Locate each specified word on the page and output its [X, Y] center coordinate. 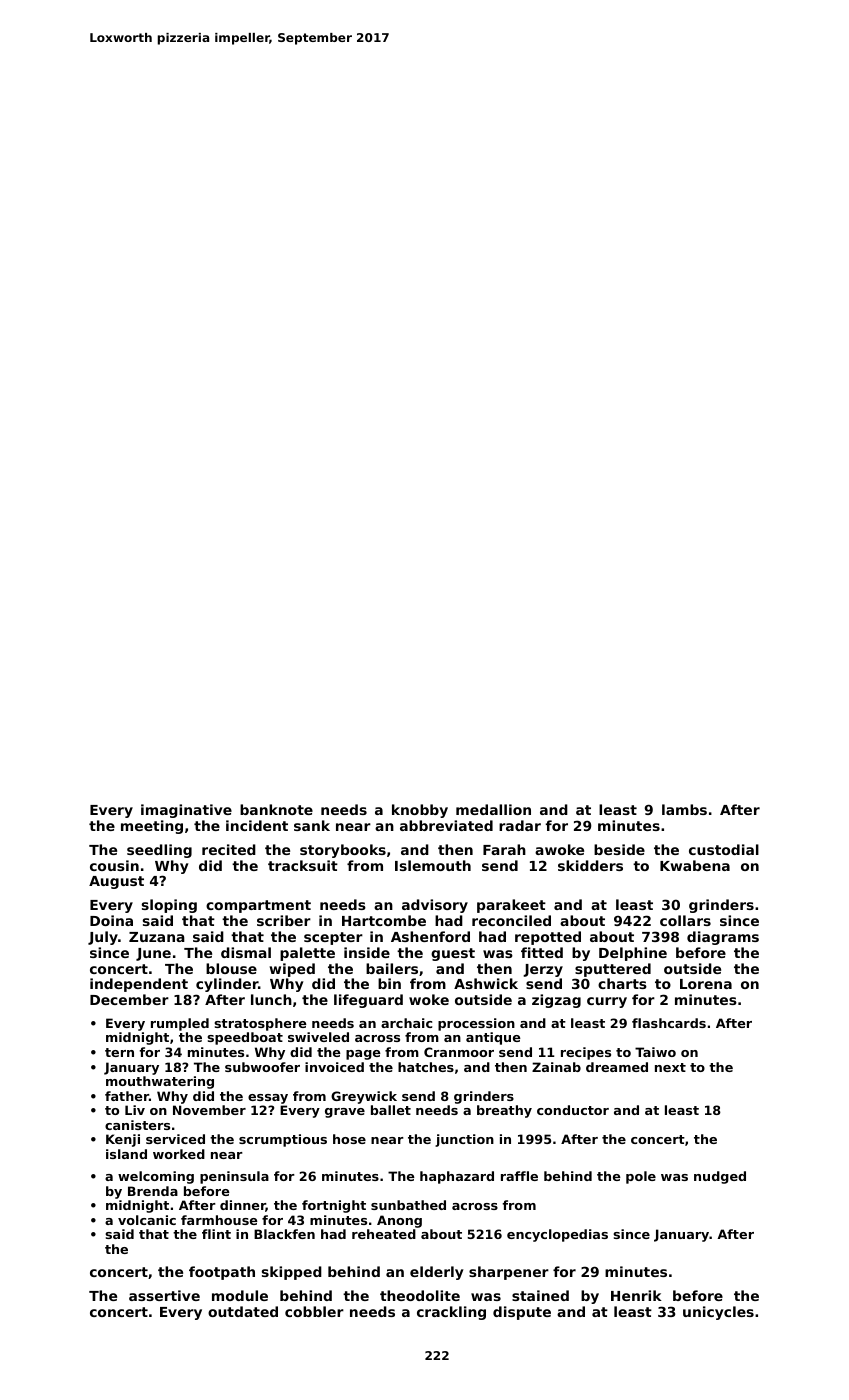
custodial [724, 849]
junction [464, 1140]
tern [119, 1052]
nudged [720, 1177]
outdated [243, 1311]
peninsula [234, 1177]
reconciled [511, 920]
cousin [114, 865]
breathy [504, 1111]
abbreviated [446, 825]
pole [641, 1177]
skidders [590, 865]
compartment [258, 906]
